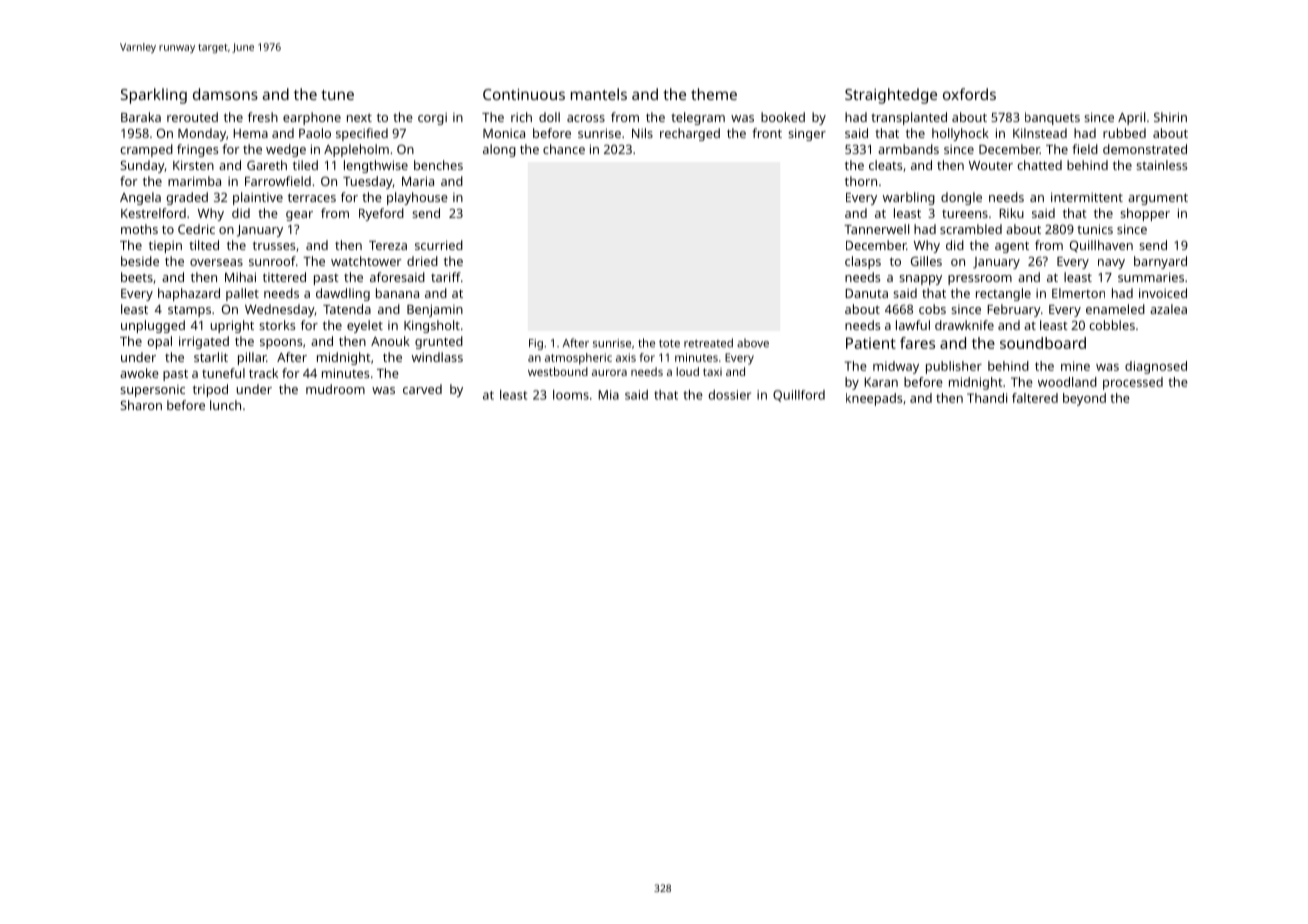 The width and height of the screenshot is (1308, 924). I want to click on graded, so click(187, 198).
